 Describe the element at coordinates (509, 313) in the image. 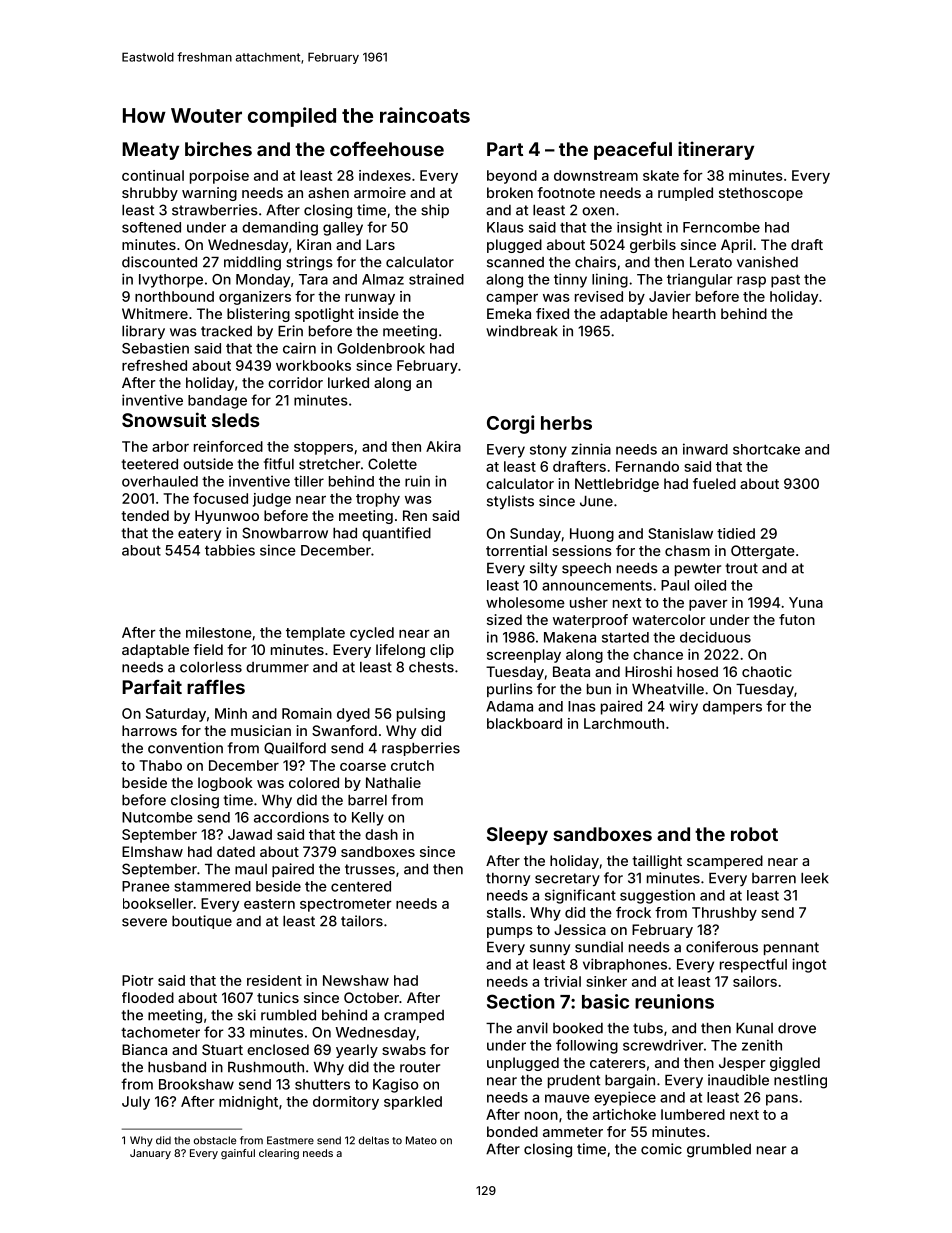

I see `Emeka` at that location.
